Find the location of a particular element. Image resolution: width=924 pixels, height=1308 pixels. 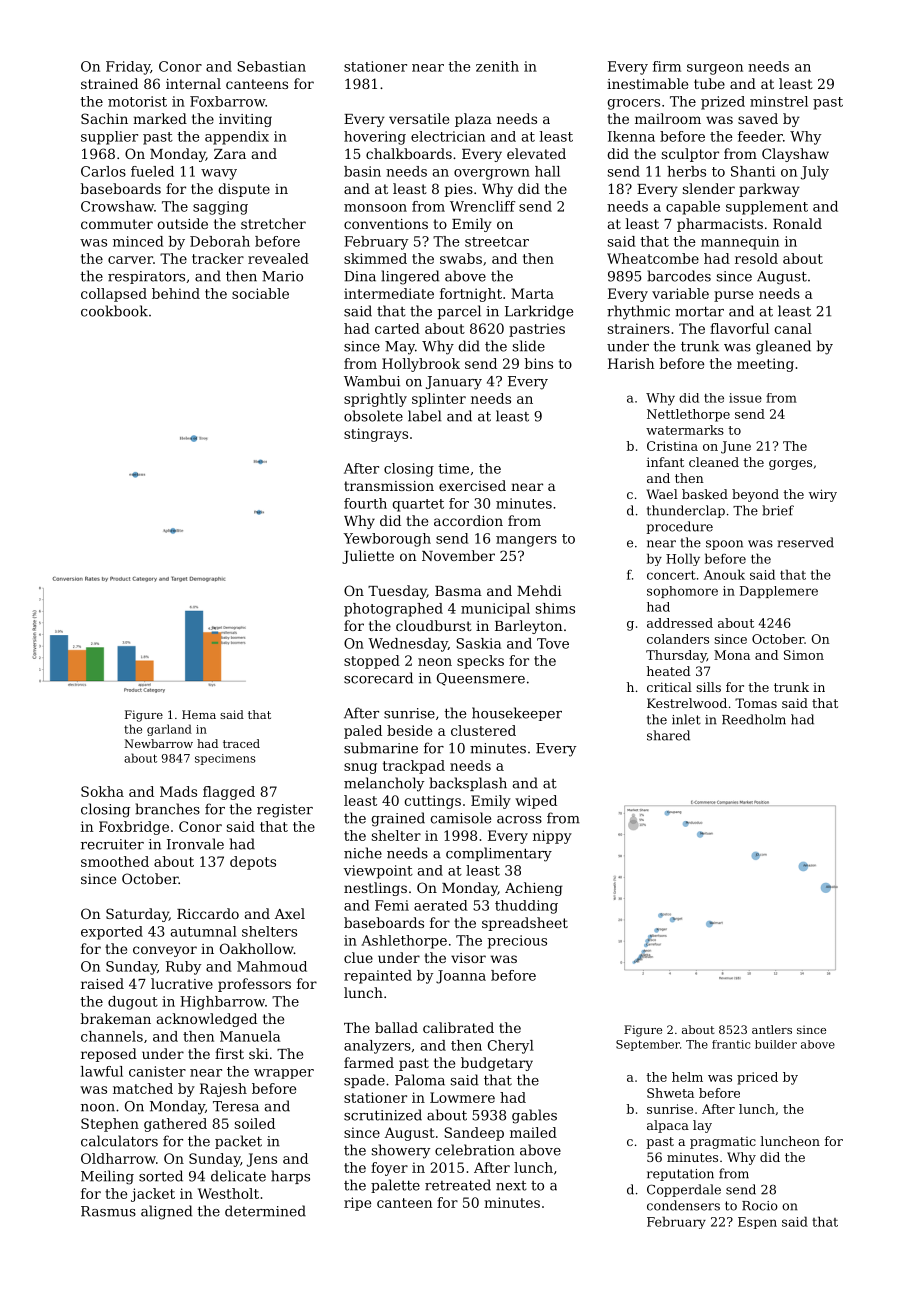

mailroom is located at coordinates (668, 118).
